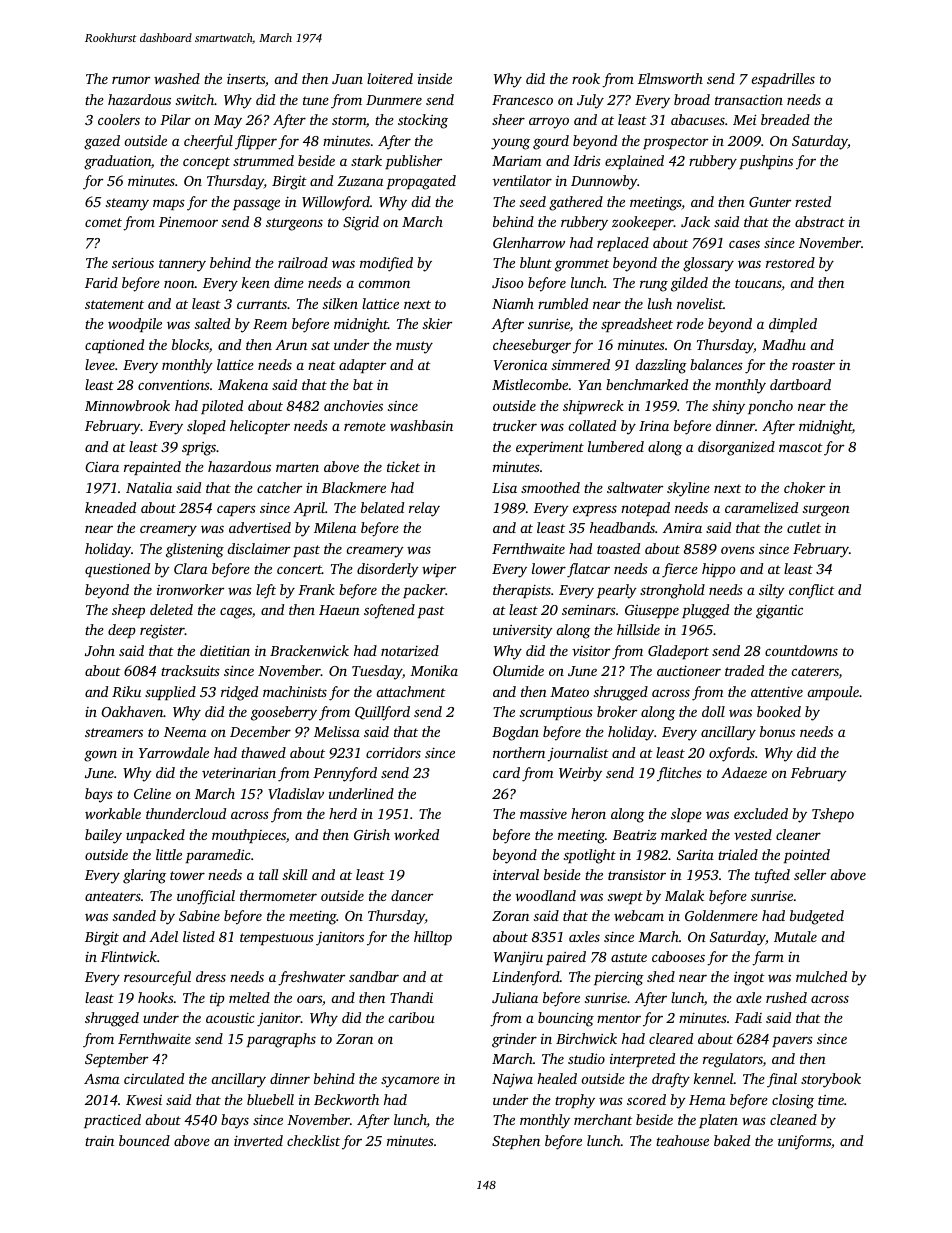 Image resolution: width=952 pixels, height=1233 pixels. I want to click on streamers, so click(114, 732).
